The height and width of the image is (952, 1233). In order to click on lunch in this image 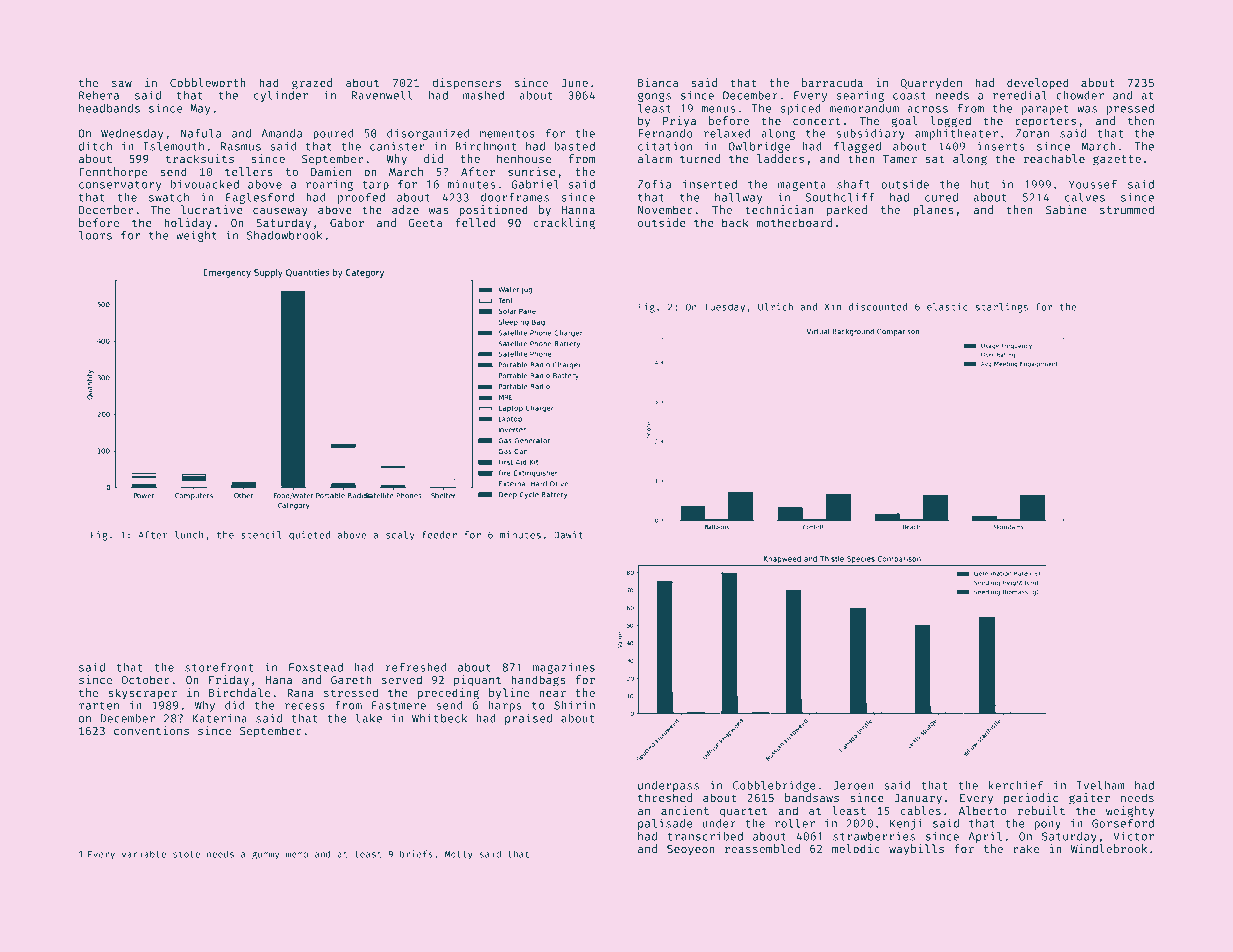, I will do `click(189, 535)`.
